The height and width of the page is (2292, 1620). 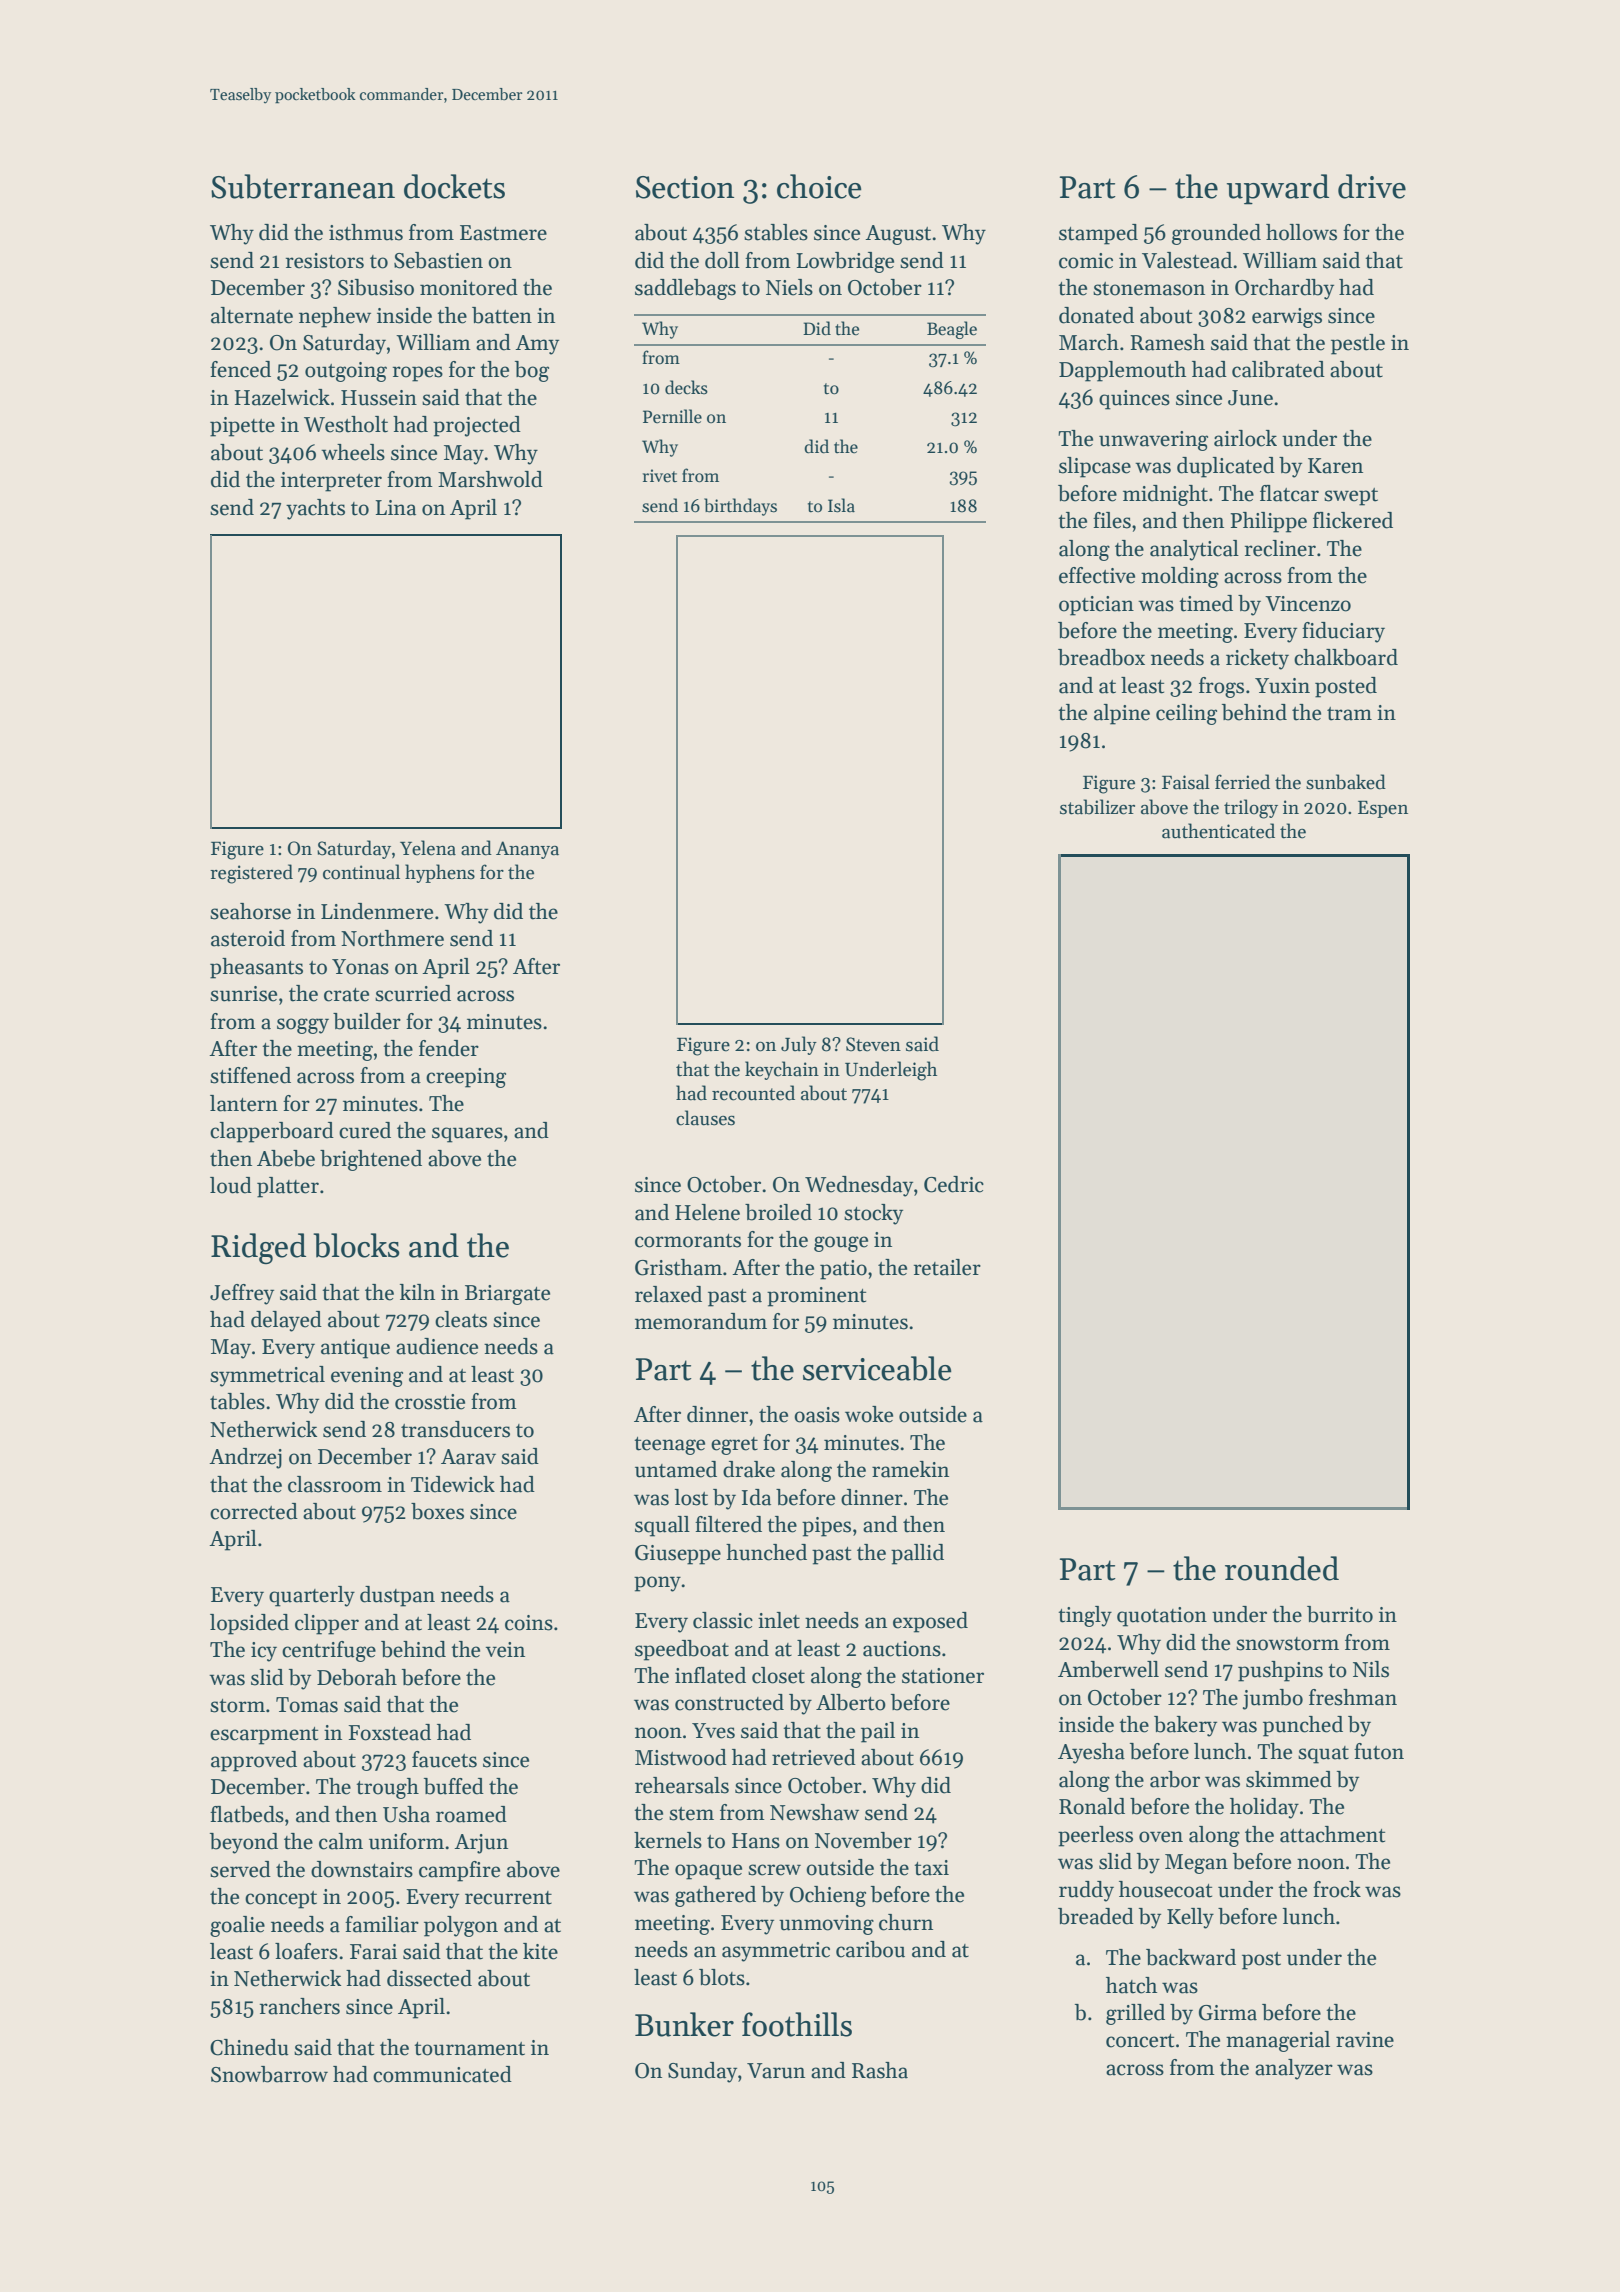 I want to click on retailer, so click(x=947, y=1267).
